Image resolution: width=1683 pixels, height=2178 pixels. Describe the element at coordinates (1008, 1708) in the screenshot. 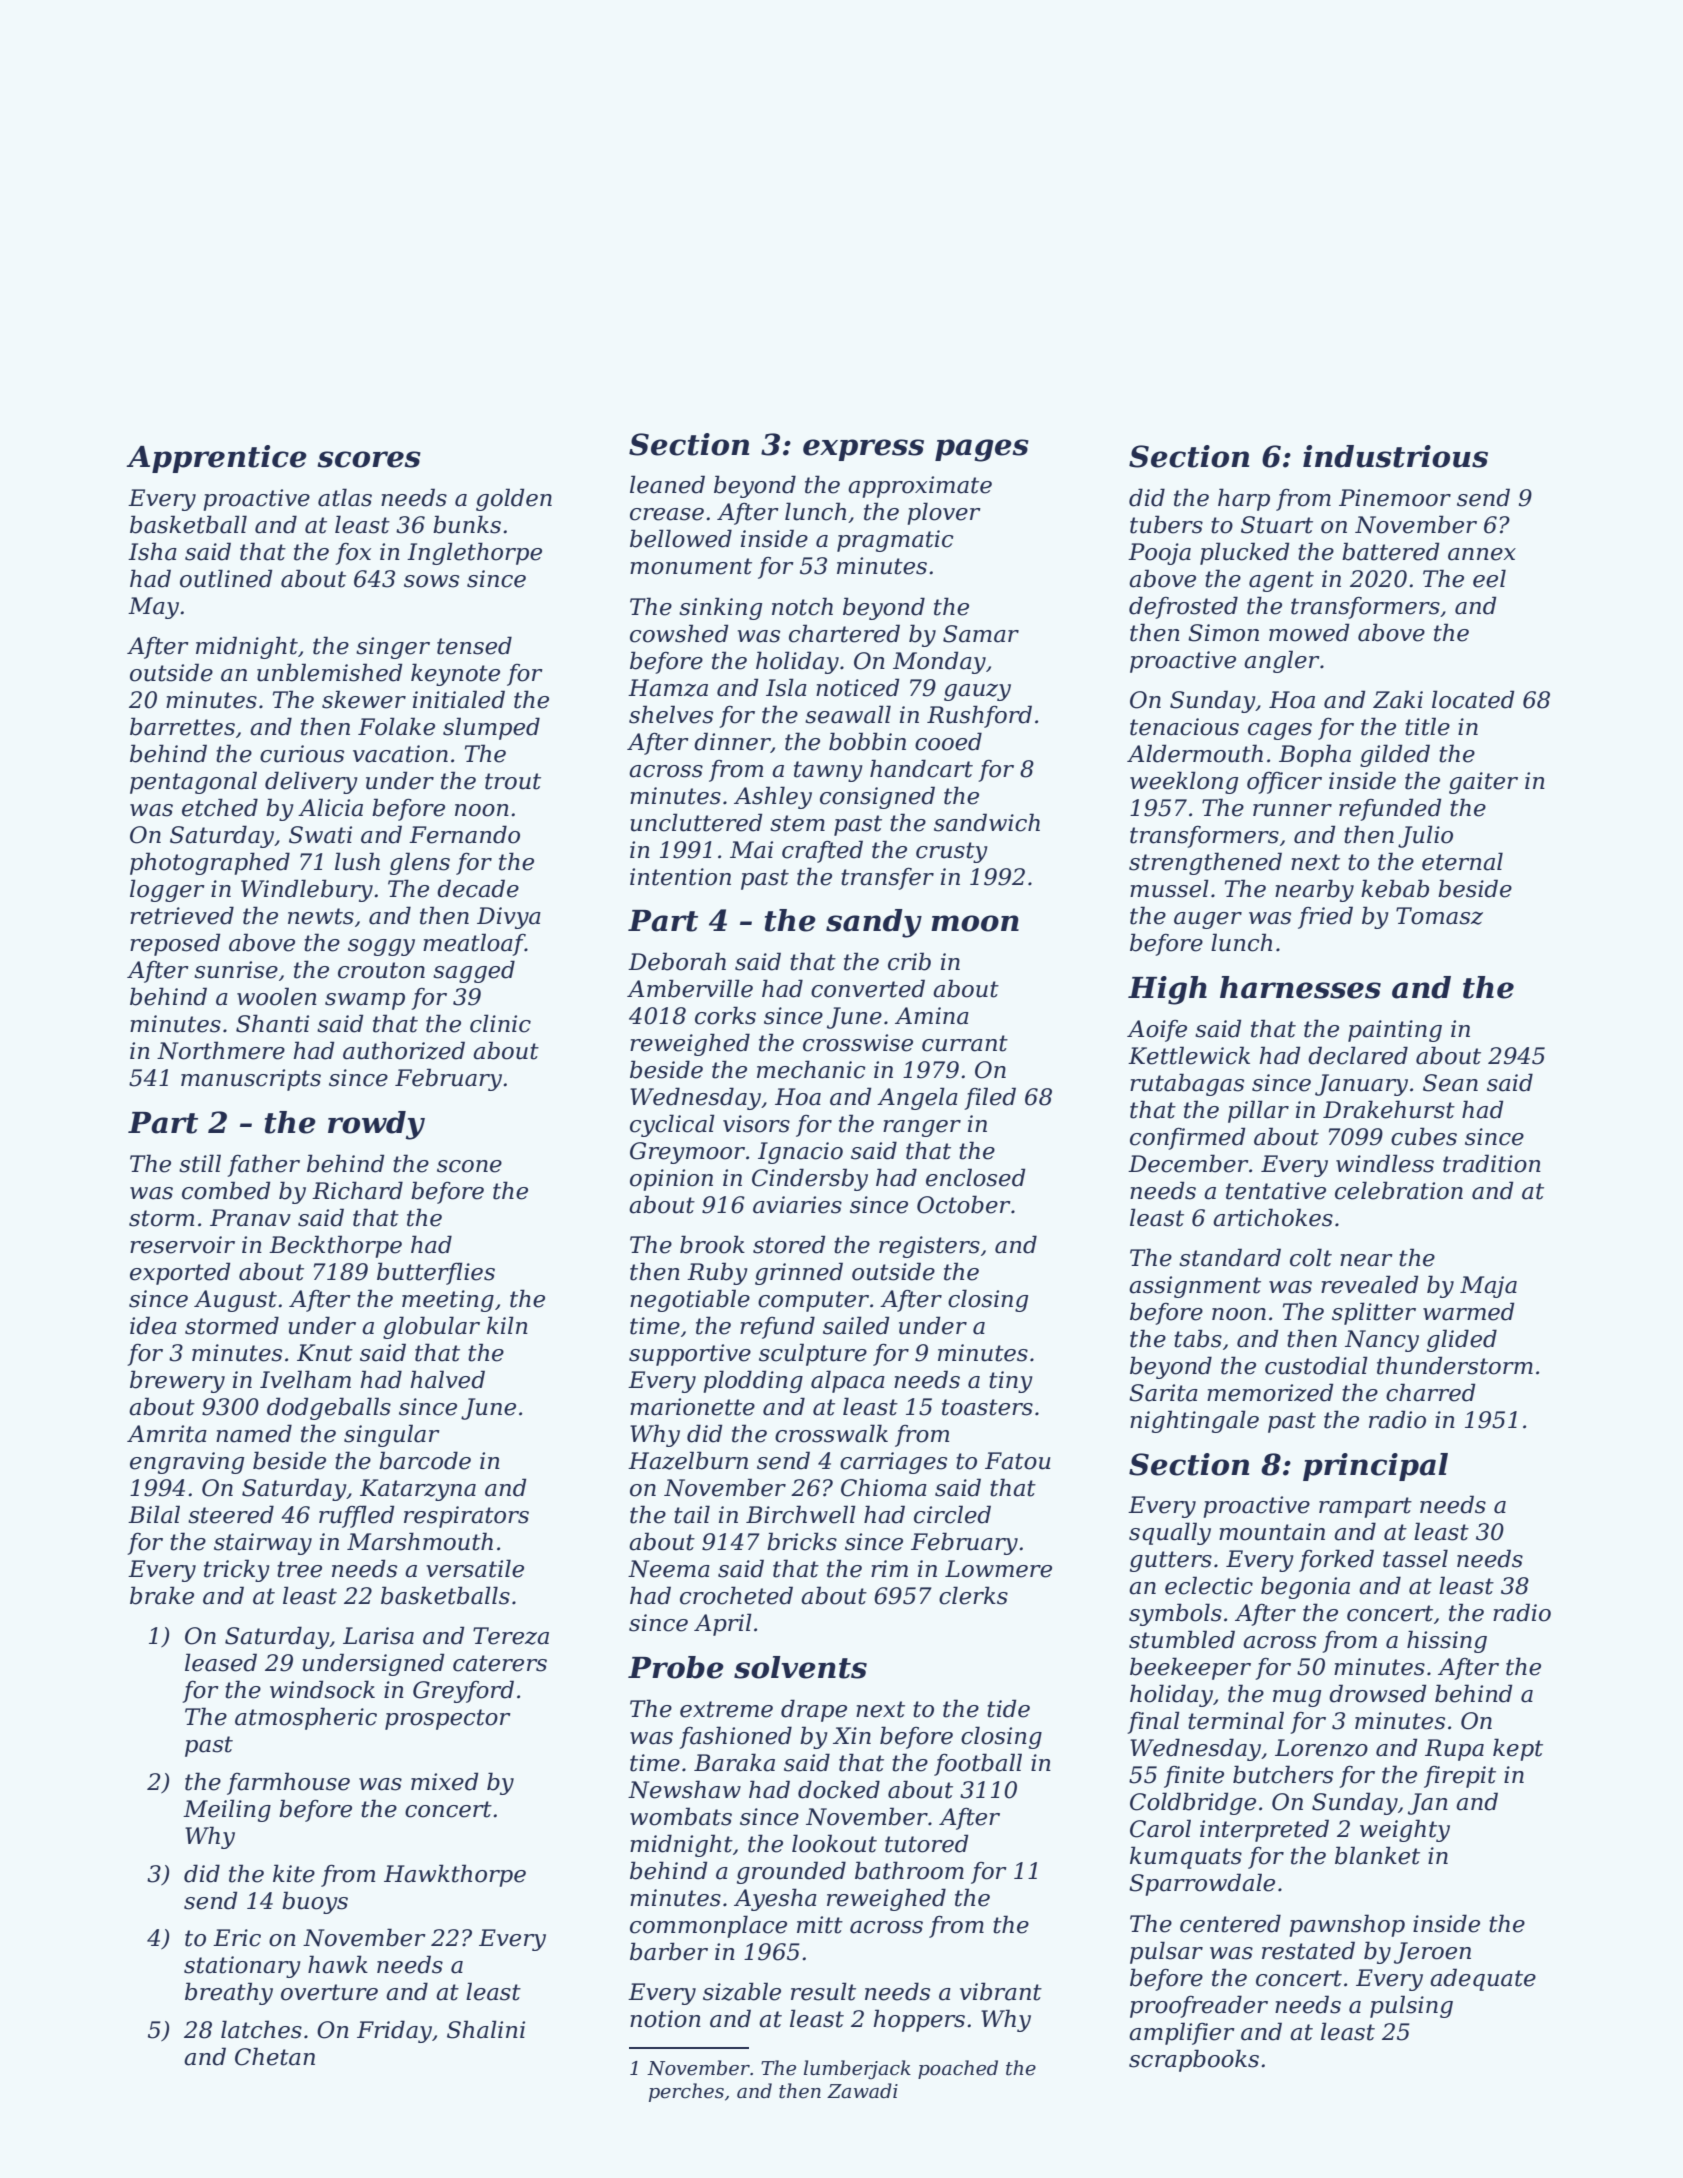

I see `tide` at that location.
